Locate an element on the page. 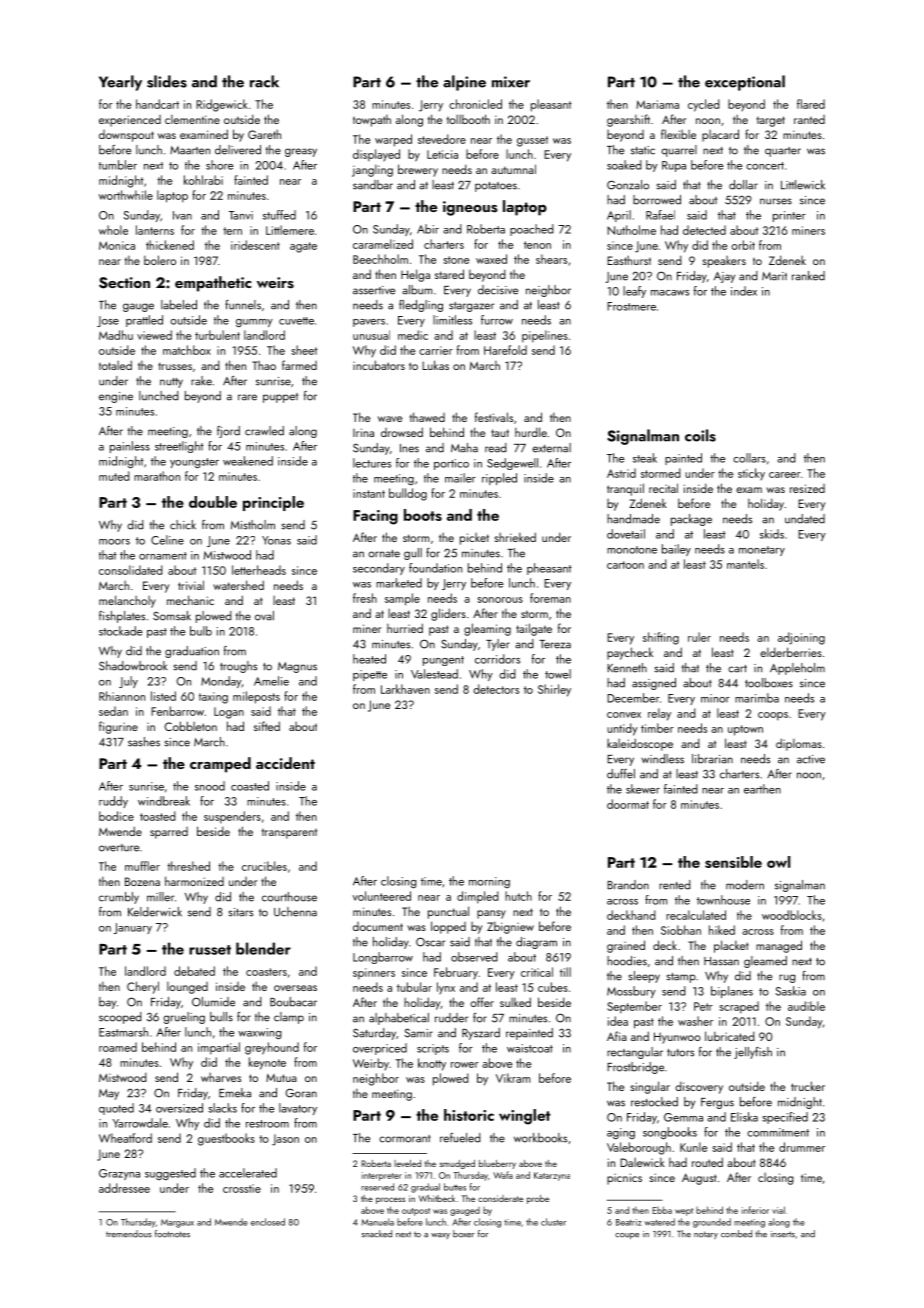 The height and width of the page is (1308, 924). probe is located at coordinates (538, 1199).
